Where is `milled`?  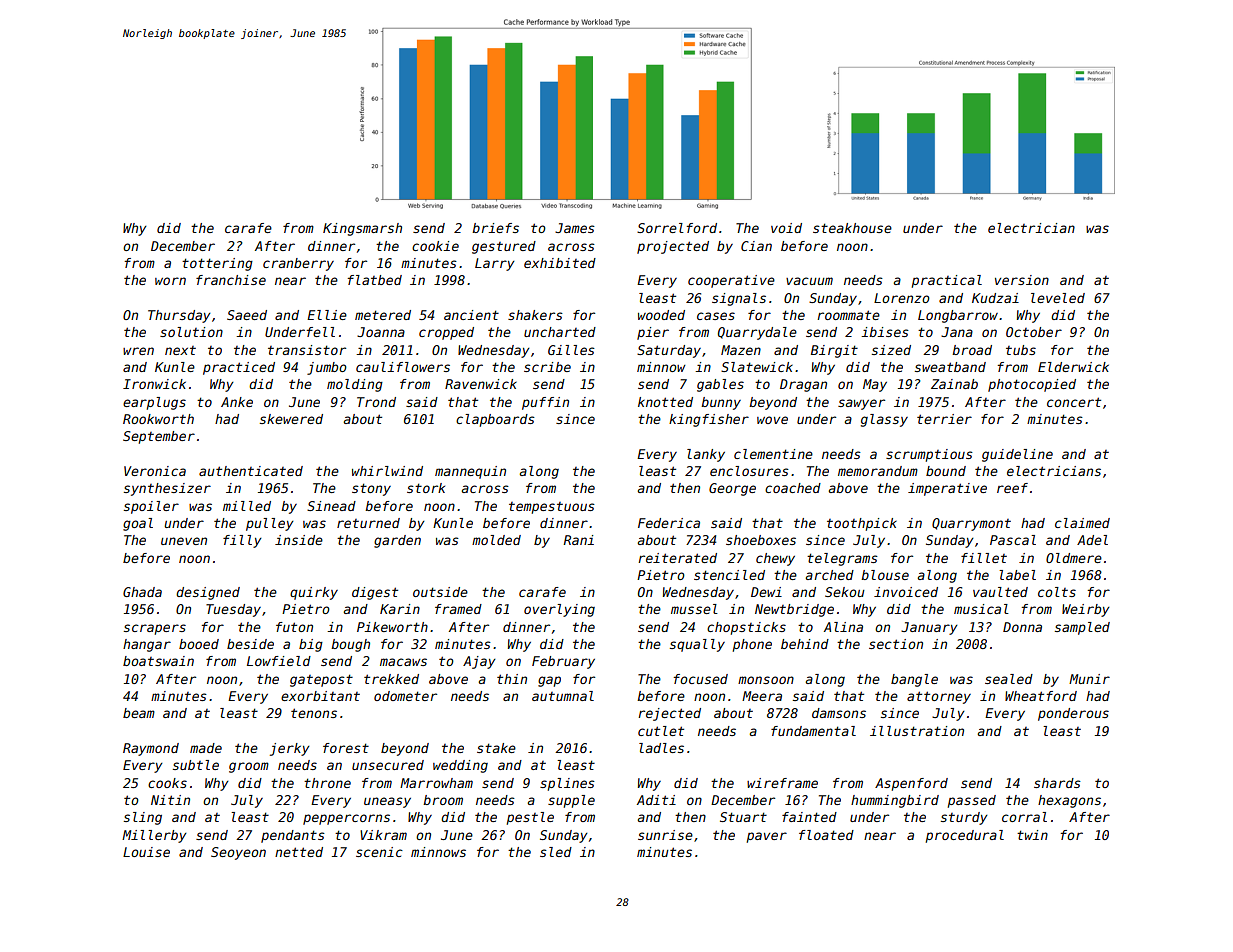 milled is located at coordinates (247, 506).
